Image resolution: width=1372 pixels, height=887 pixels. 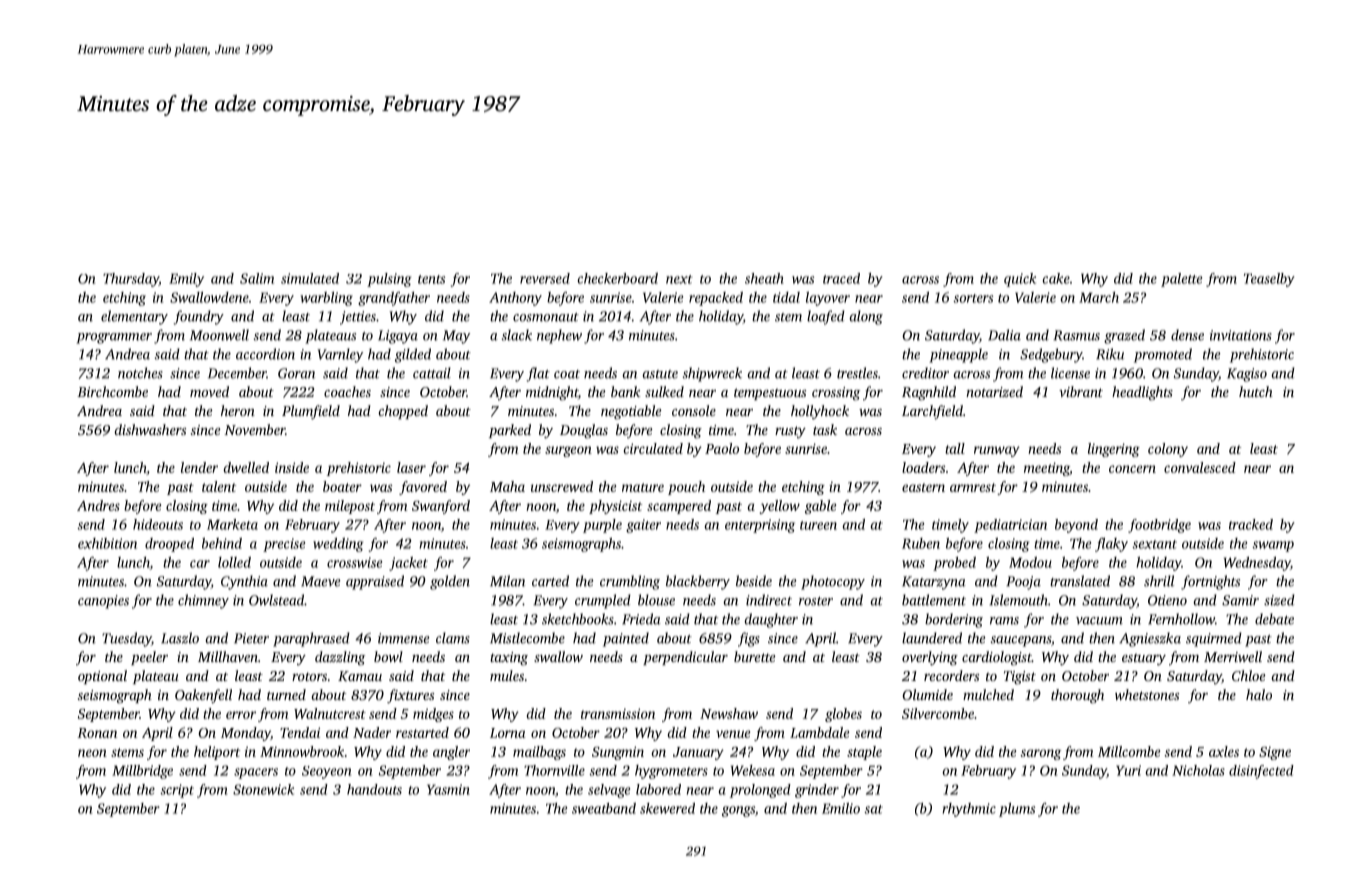 What do you see at coordinates (1056, 278) in the image?
I see `cake` at bounding box center [1056, 278].
